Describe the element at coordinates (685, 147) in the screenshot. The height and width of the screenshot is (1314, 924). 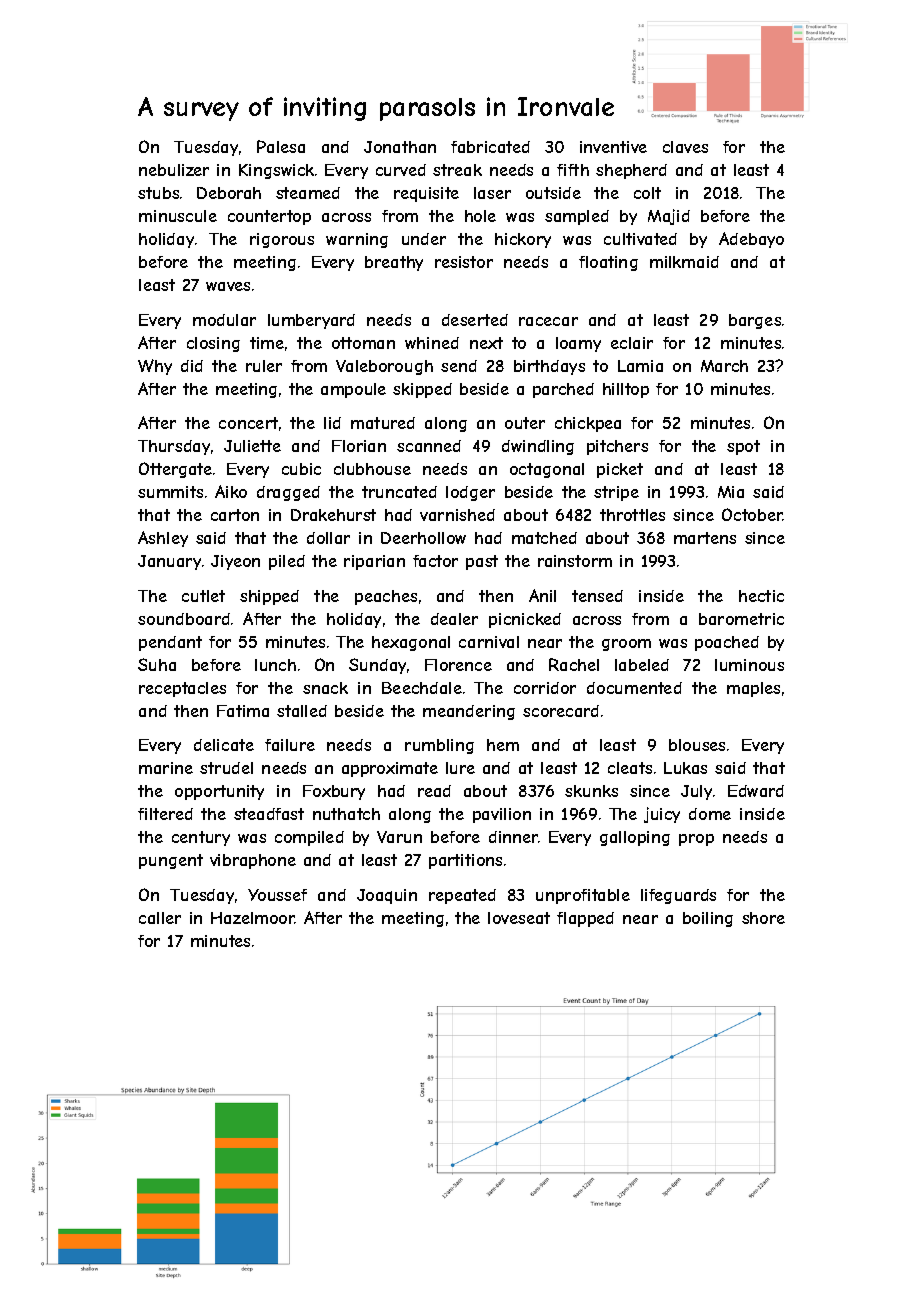
I see `claves` at that location.
